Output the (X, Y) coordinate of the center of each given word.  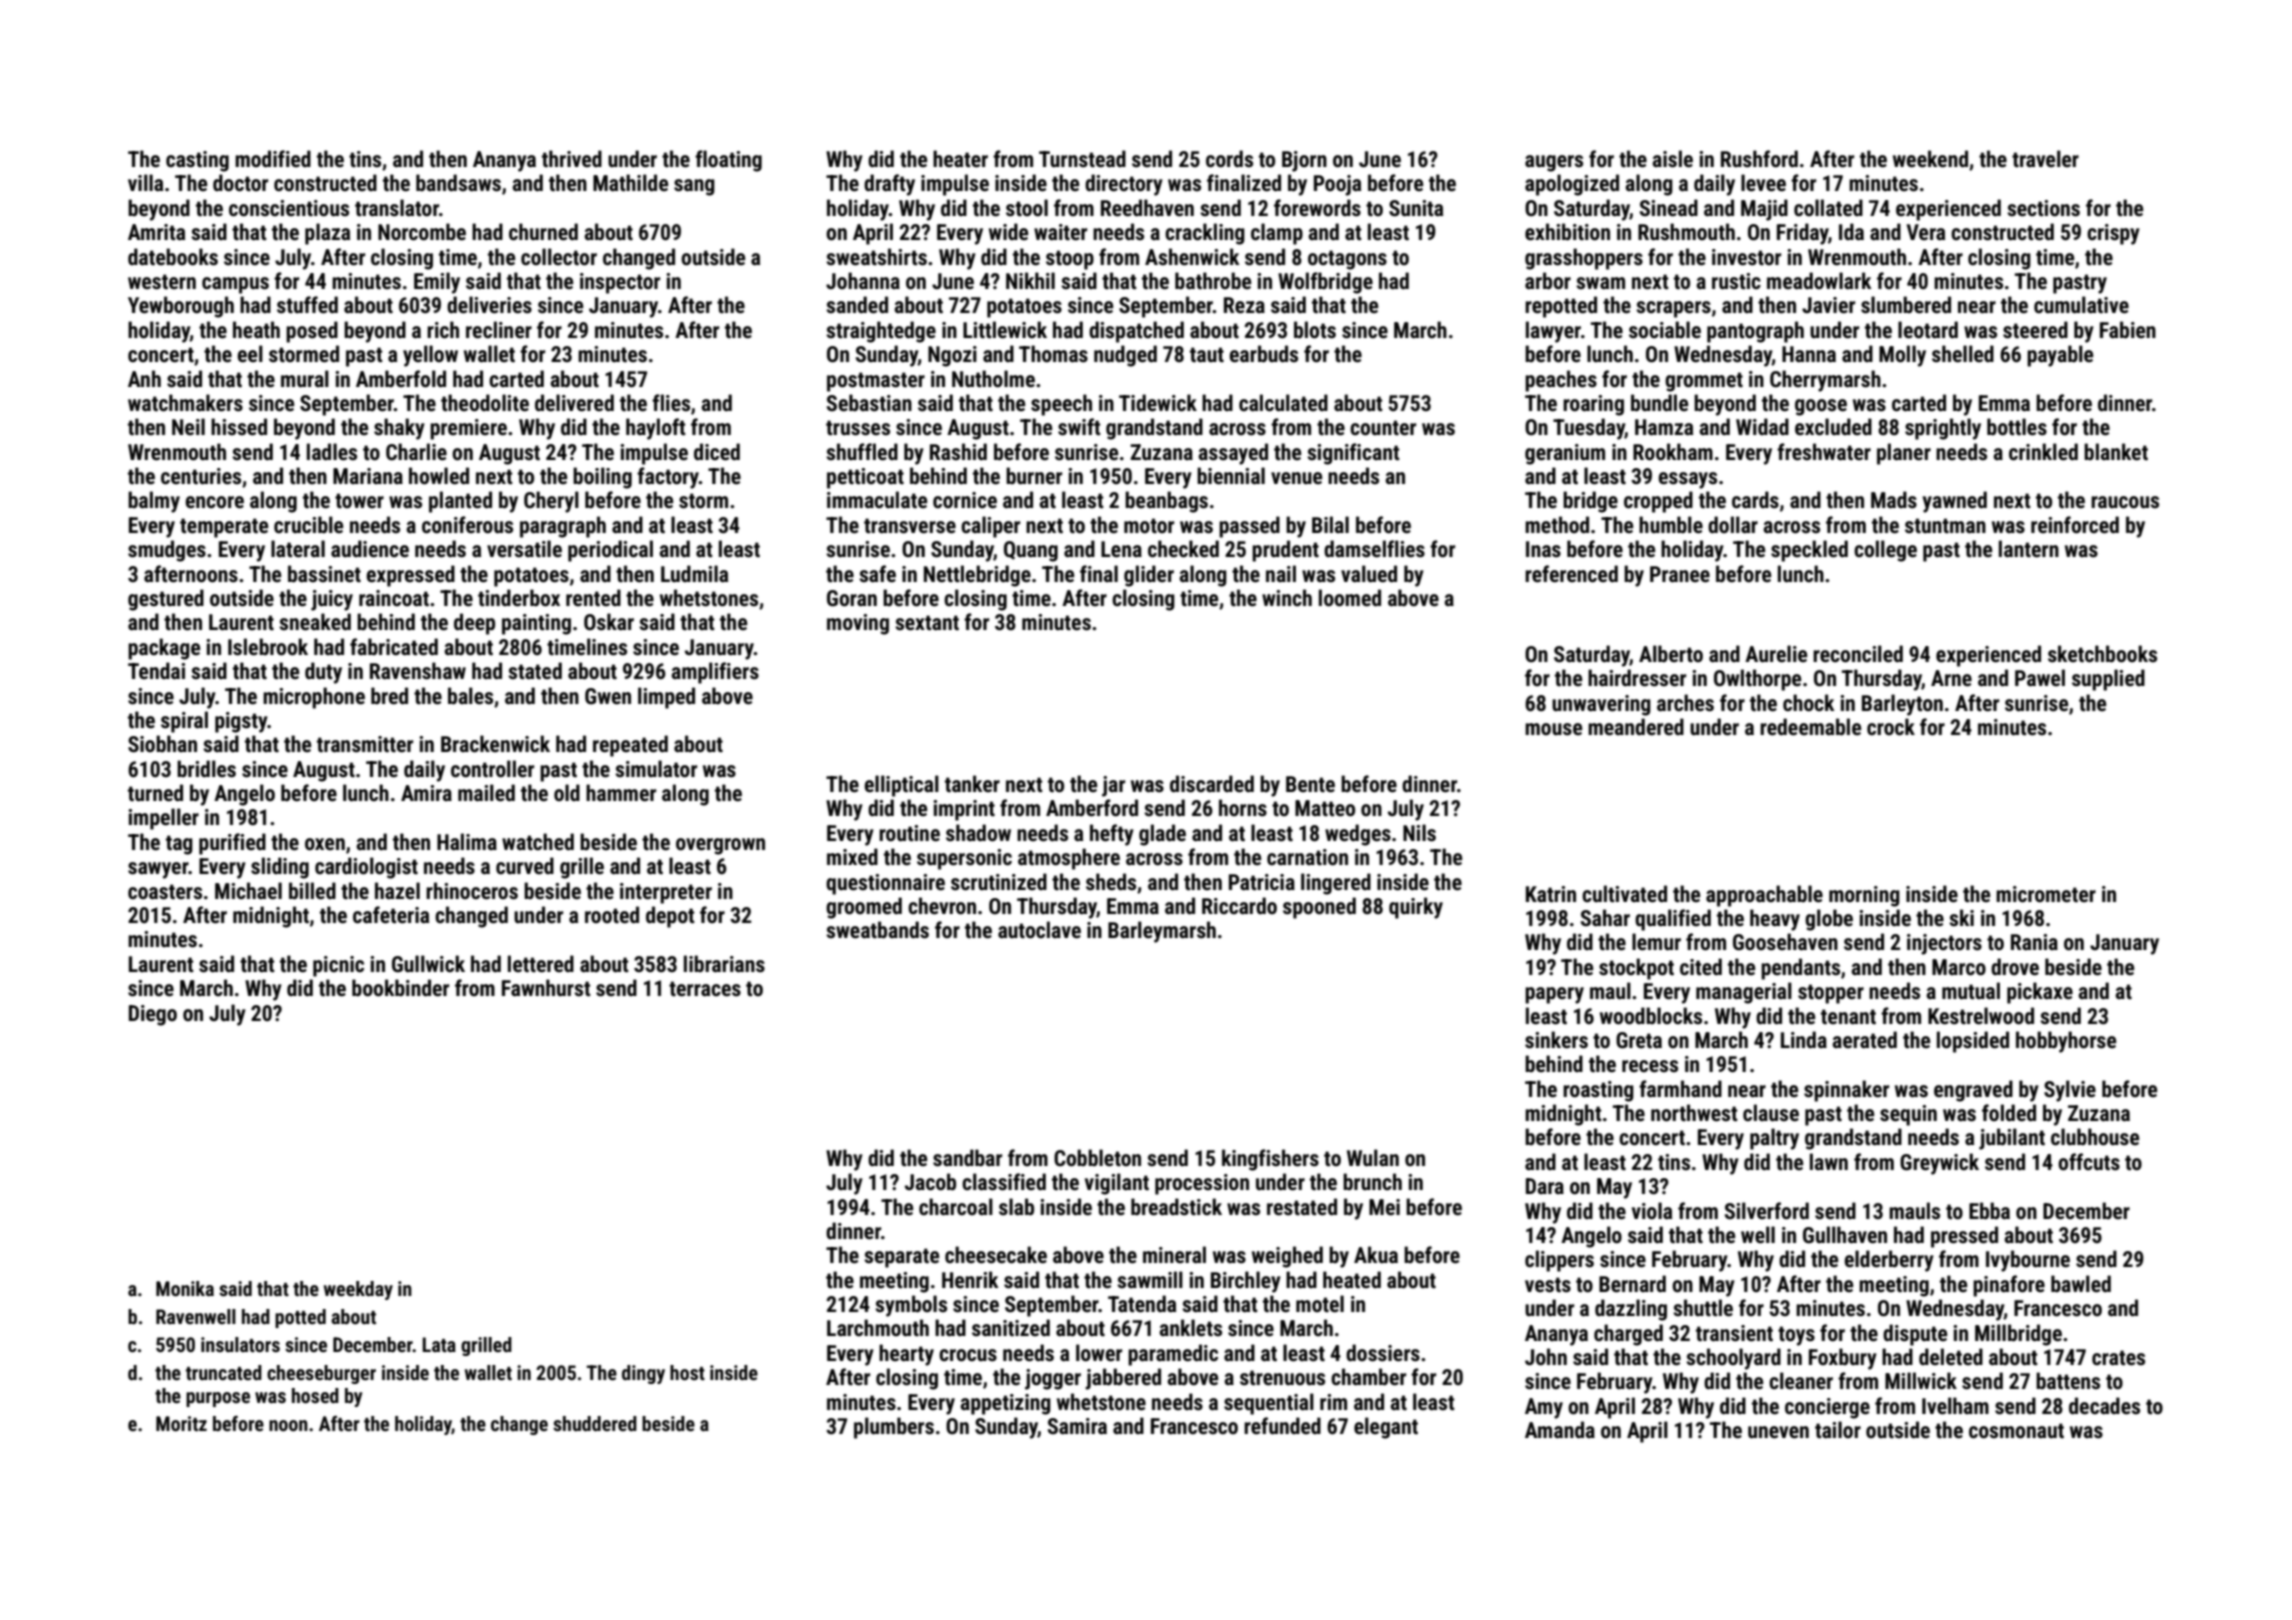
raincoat (394, 598)
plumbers (894, 1428)
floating (728, 161)
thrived (572, 159)
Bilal (1330, 524)
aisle (1672, 159)
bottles (2017, 427)
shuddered (595, 1423)
